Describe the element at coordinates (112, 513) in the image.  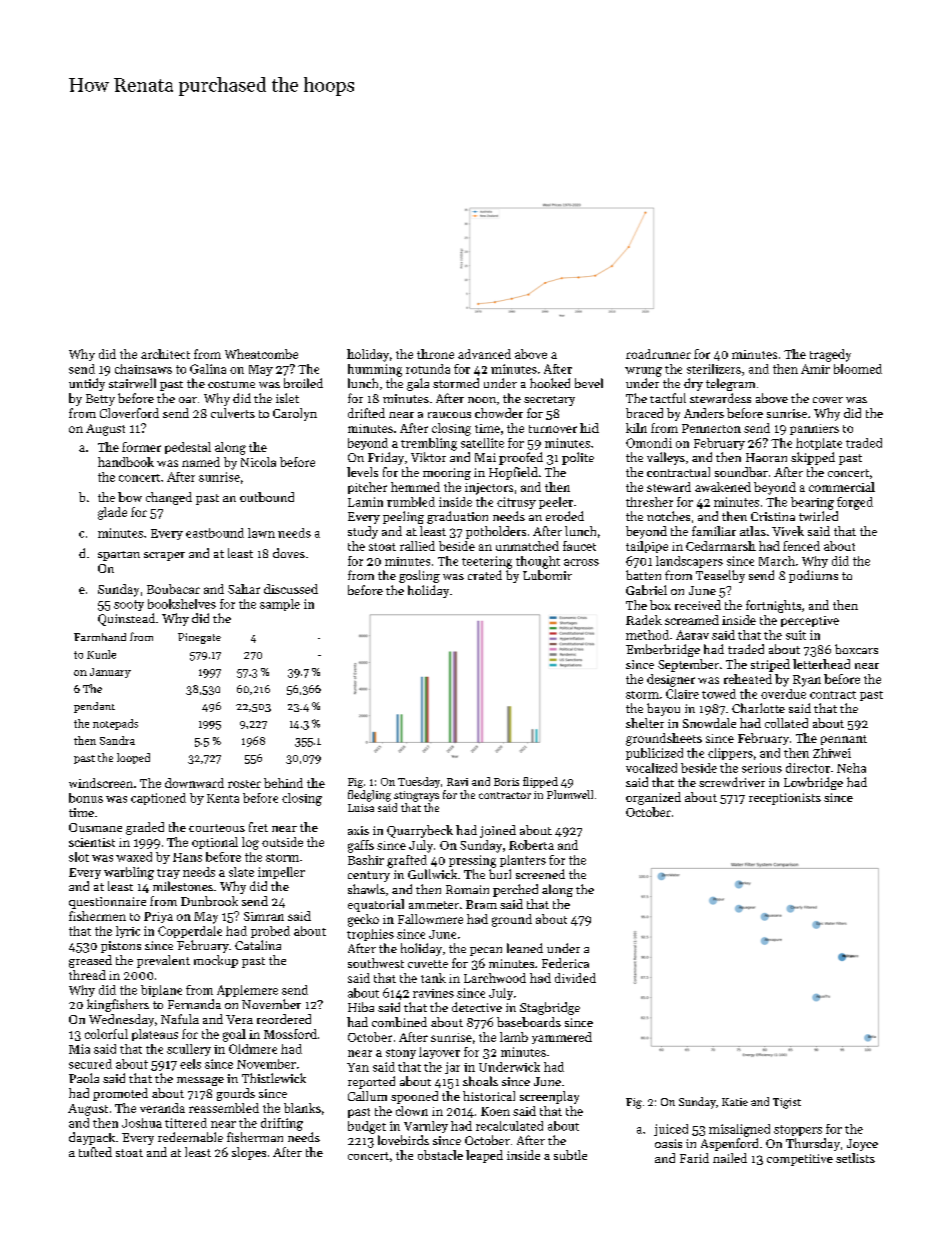
I see `glade` at that location.
